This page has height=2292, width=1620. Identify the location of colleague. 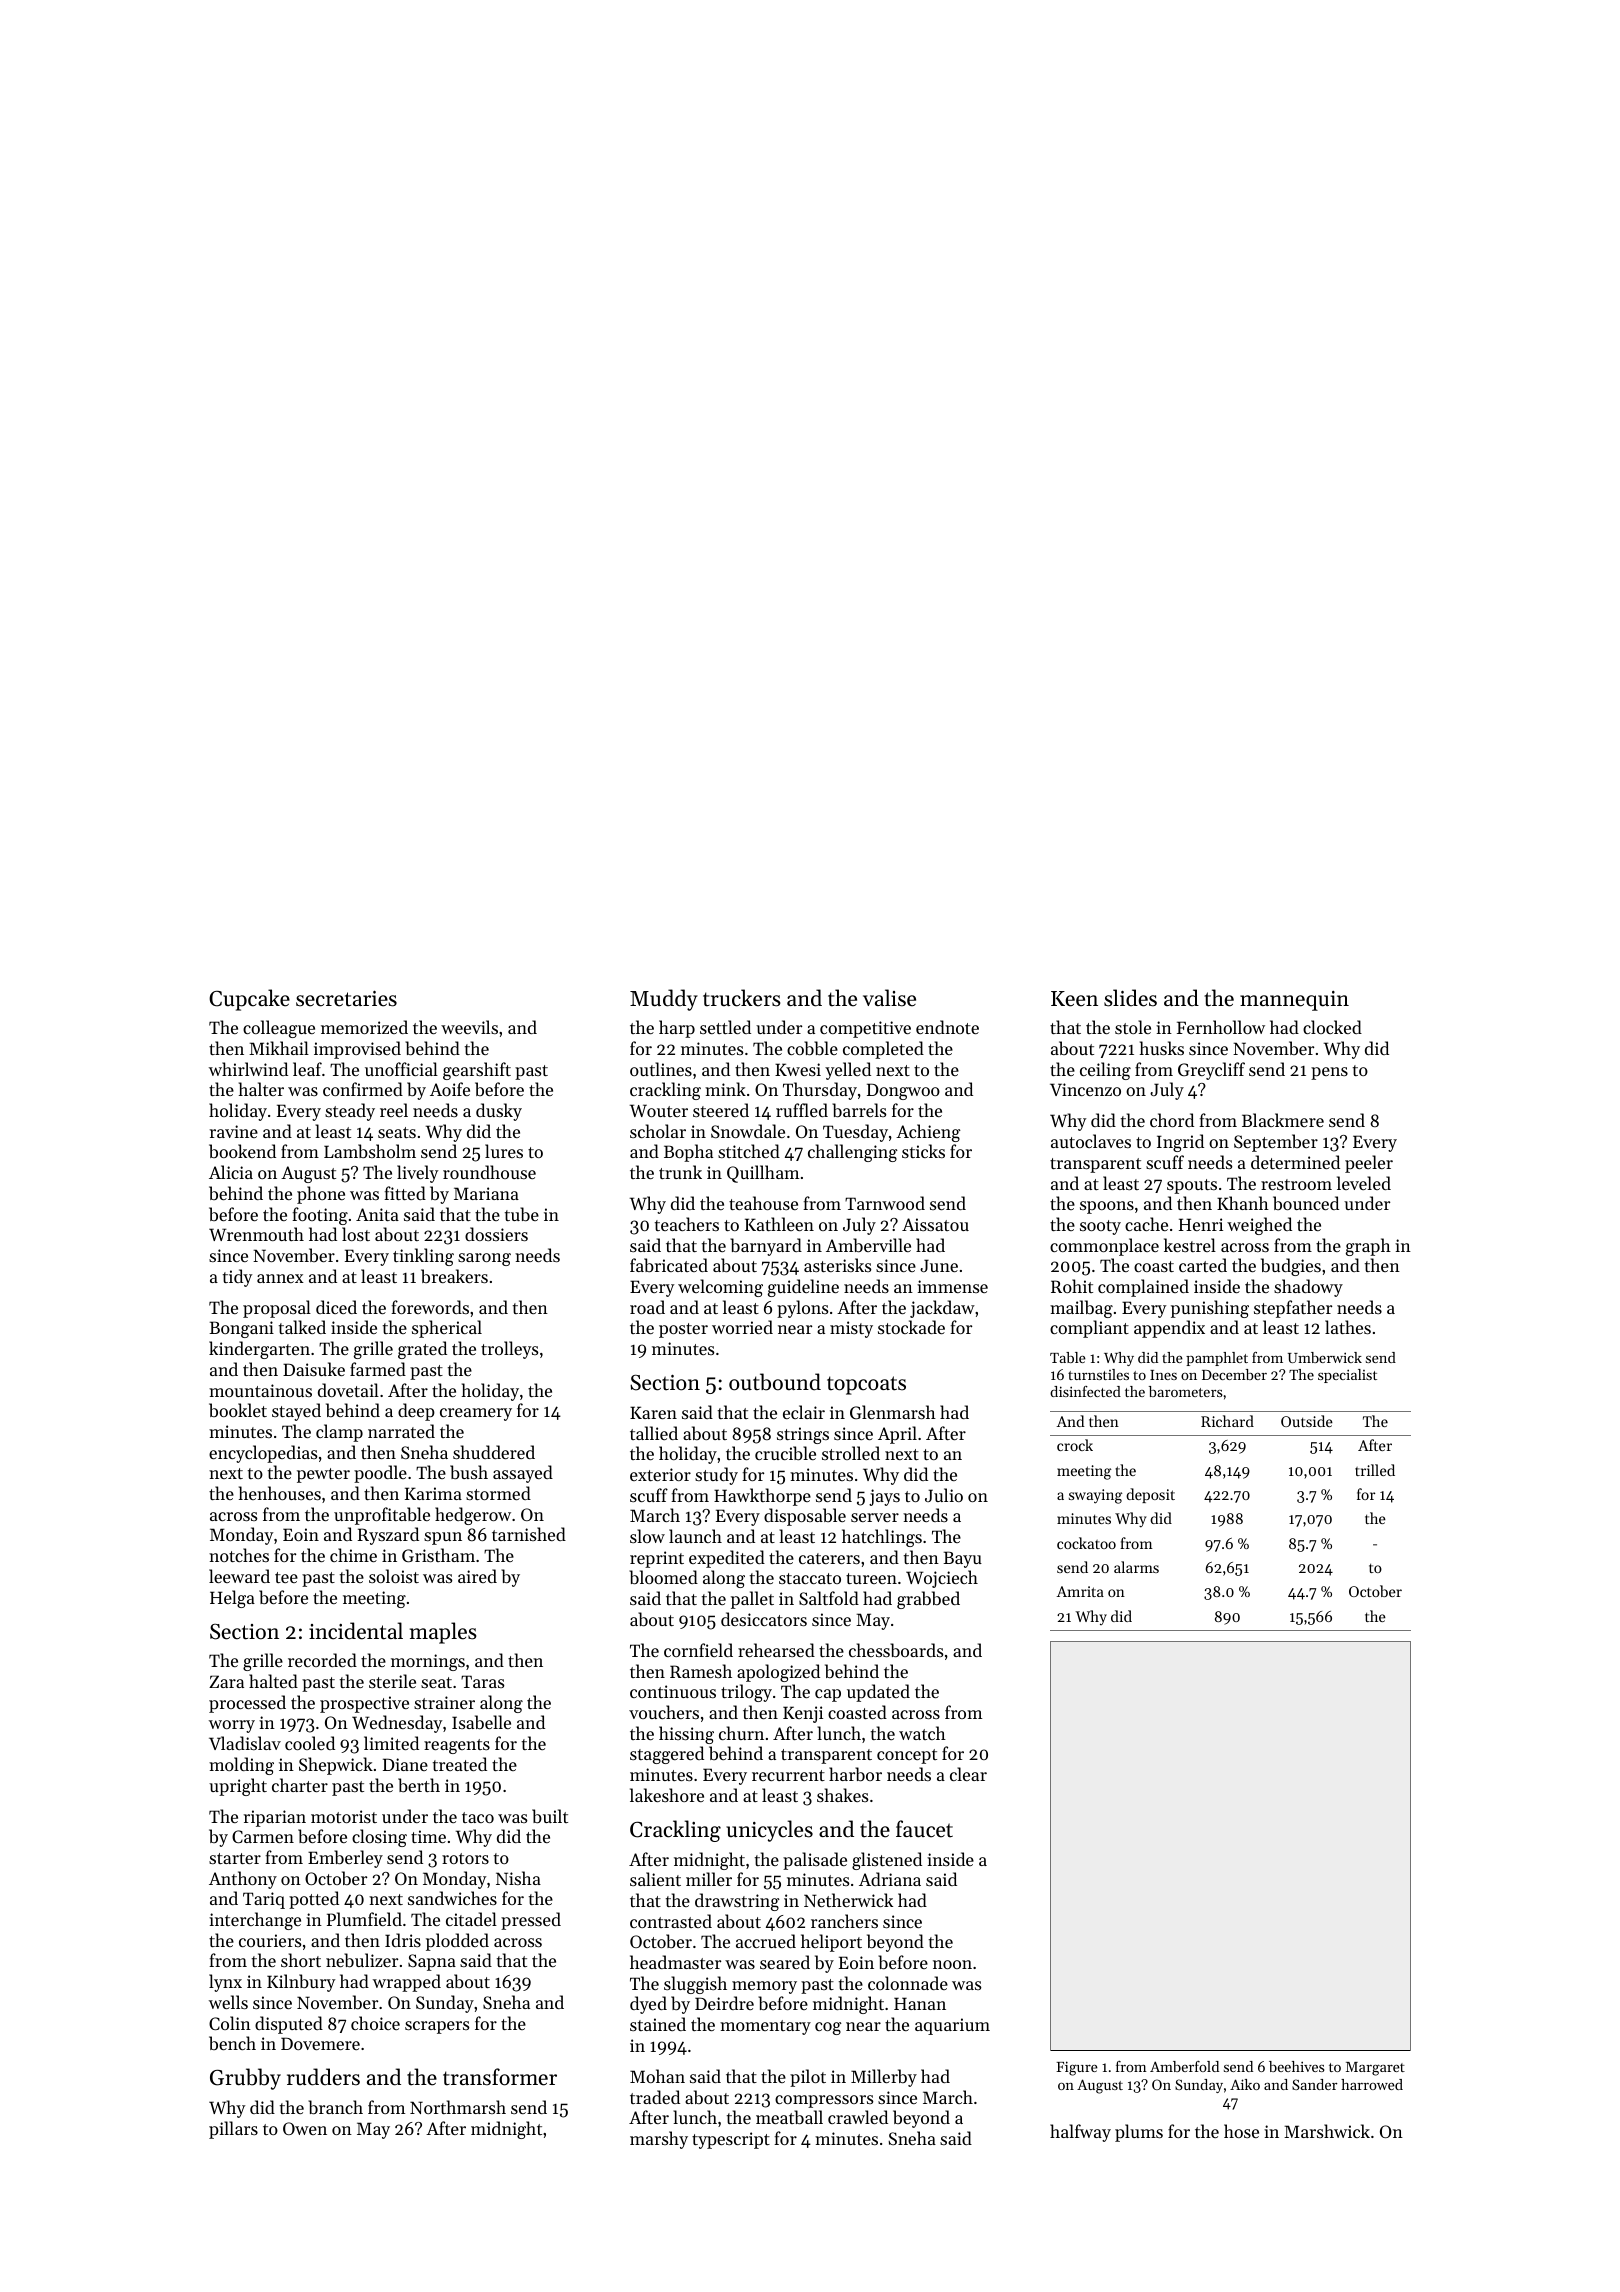
(279, 1029).
